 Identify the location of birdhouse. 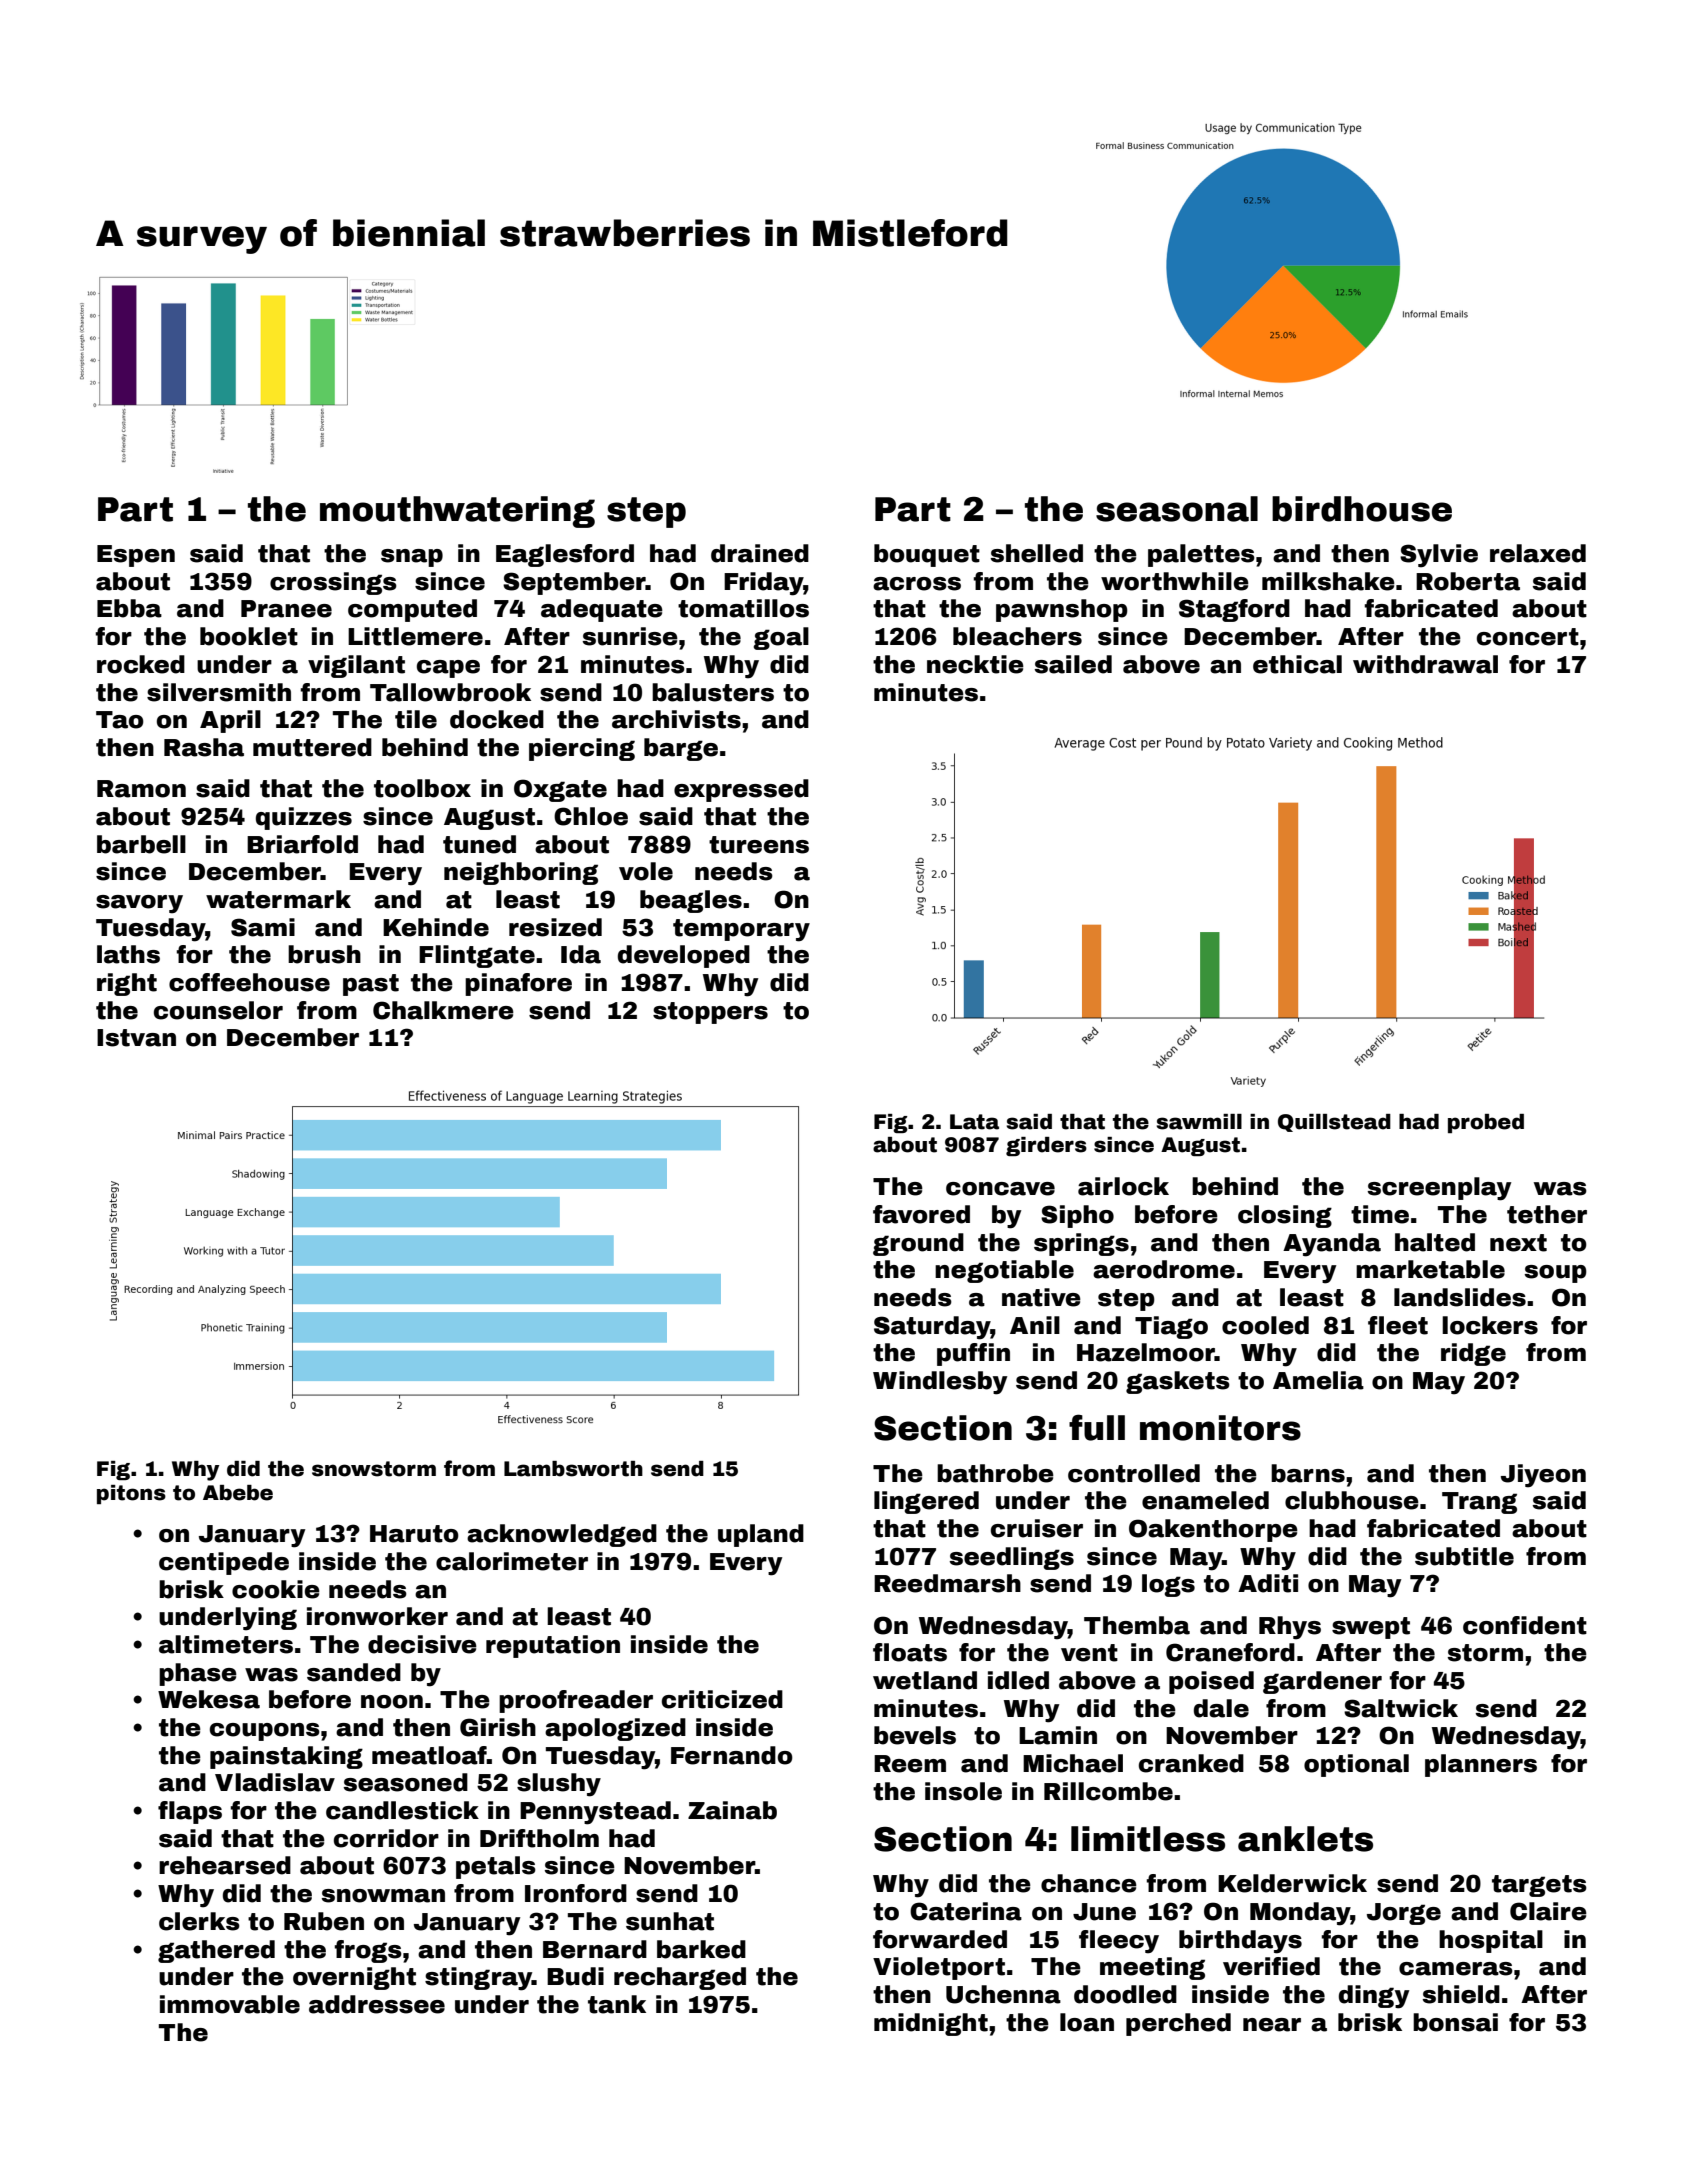
(1362, 509).
